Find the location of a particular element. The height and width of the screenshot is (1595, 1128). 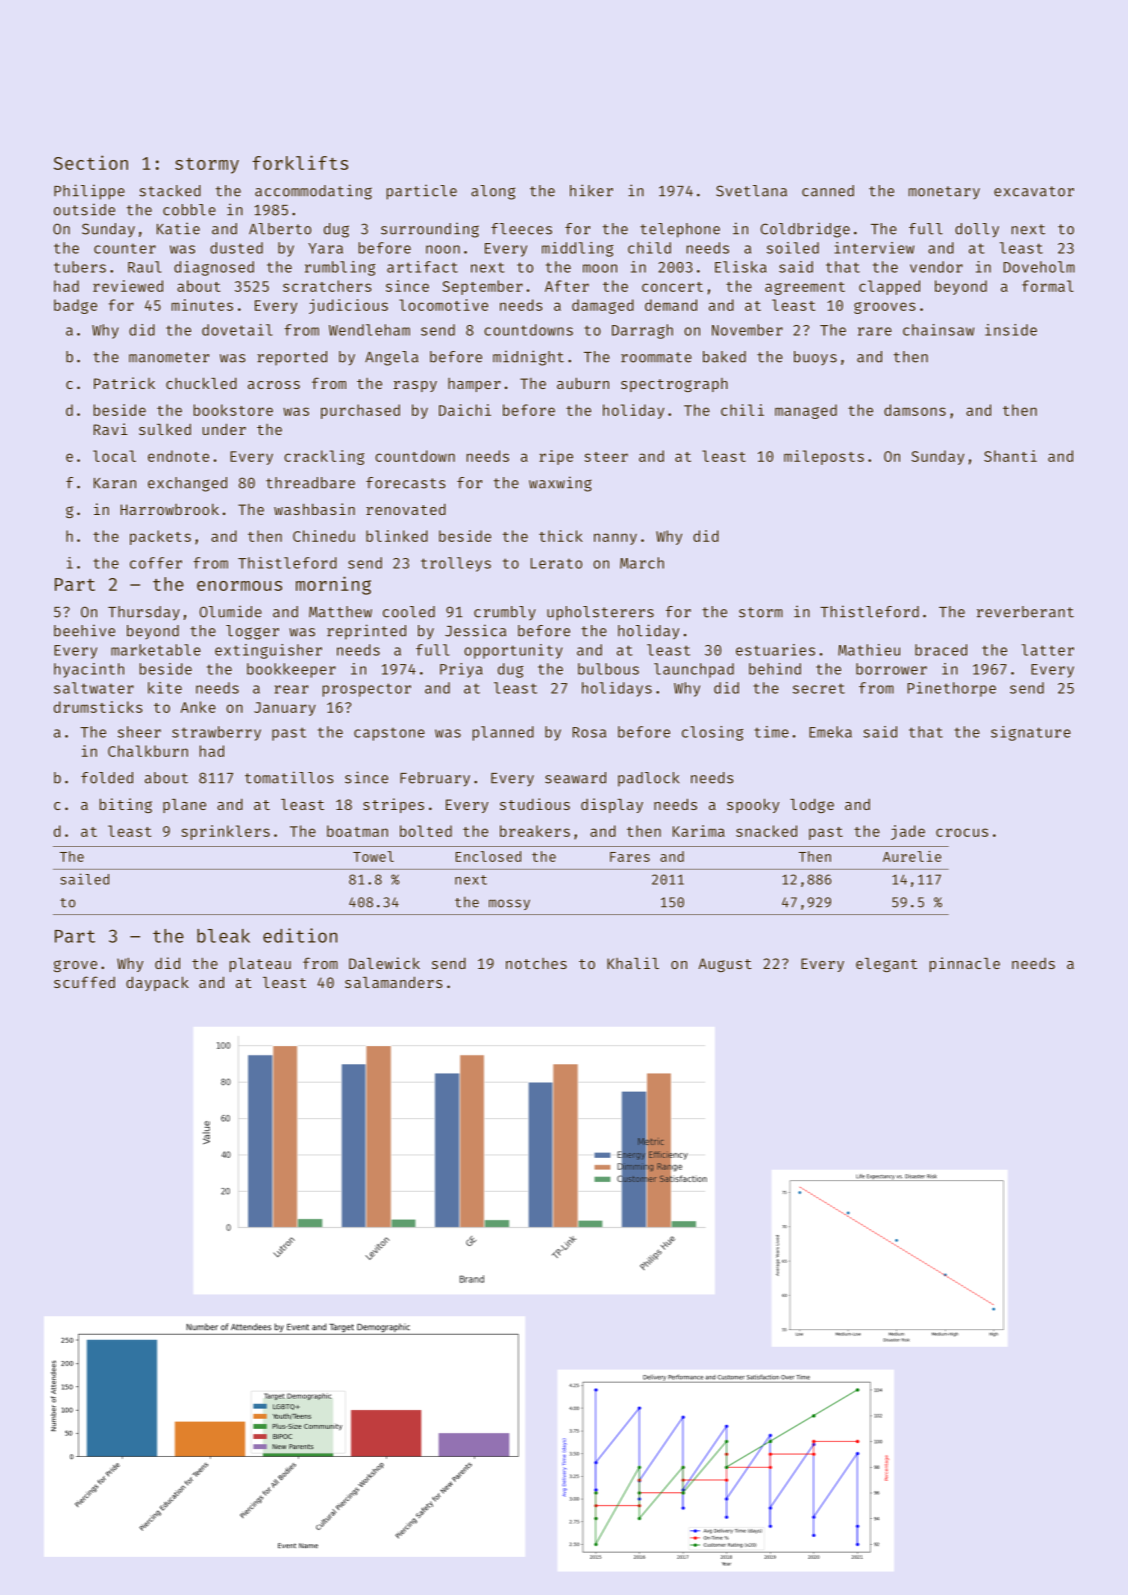

concert is located at coordinates (672, 287).
